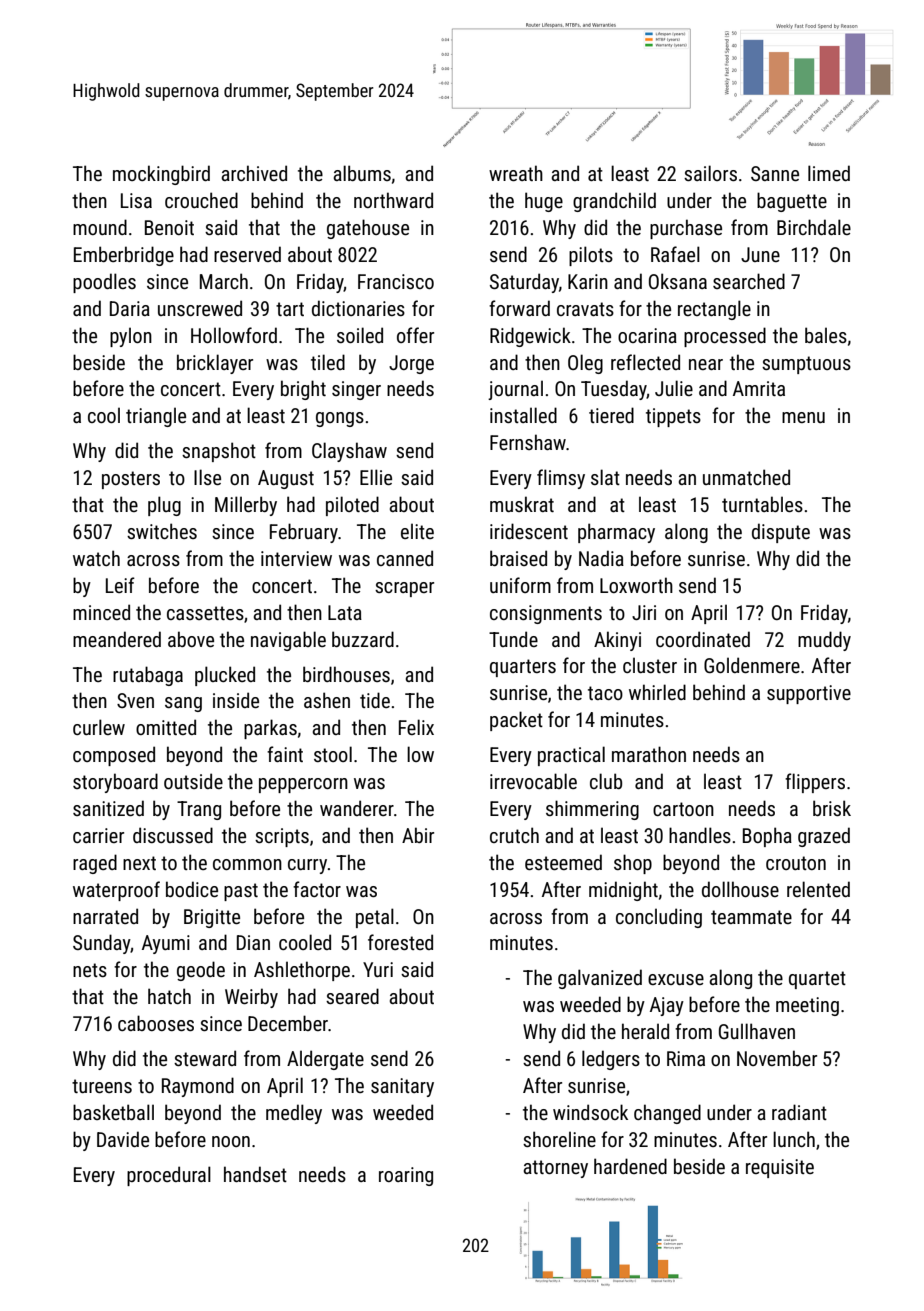 Image resolution: width=924 pixels, height=1311 pixels. What do you see at coordinates (416, 727) in the screenshot?
I see `Felix` at bounding box center [416, 727].
